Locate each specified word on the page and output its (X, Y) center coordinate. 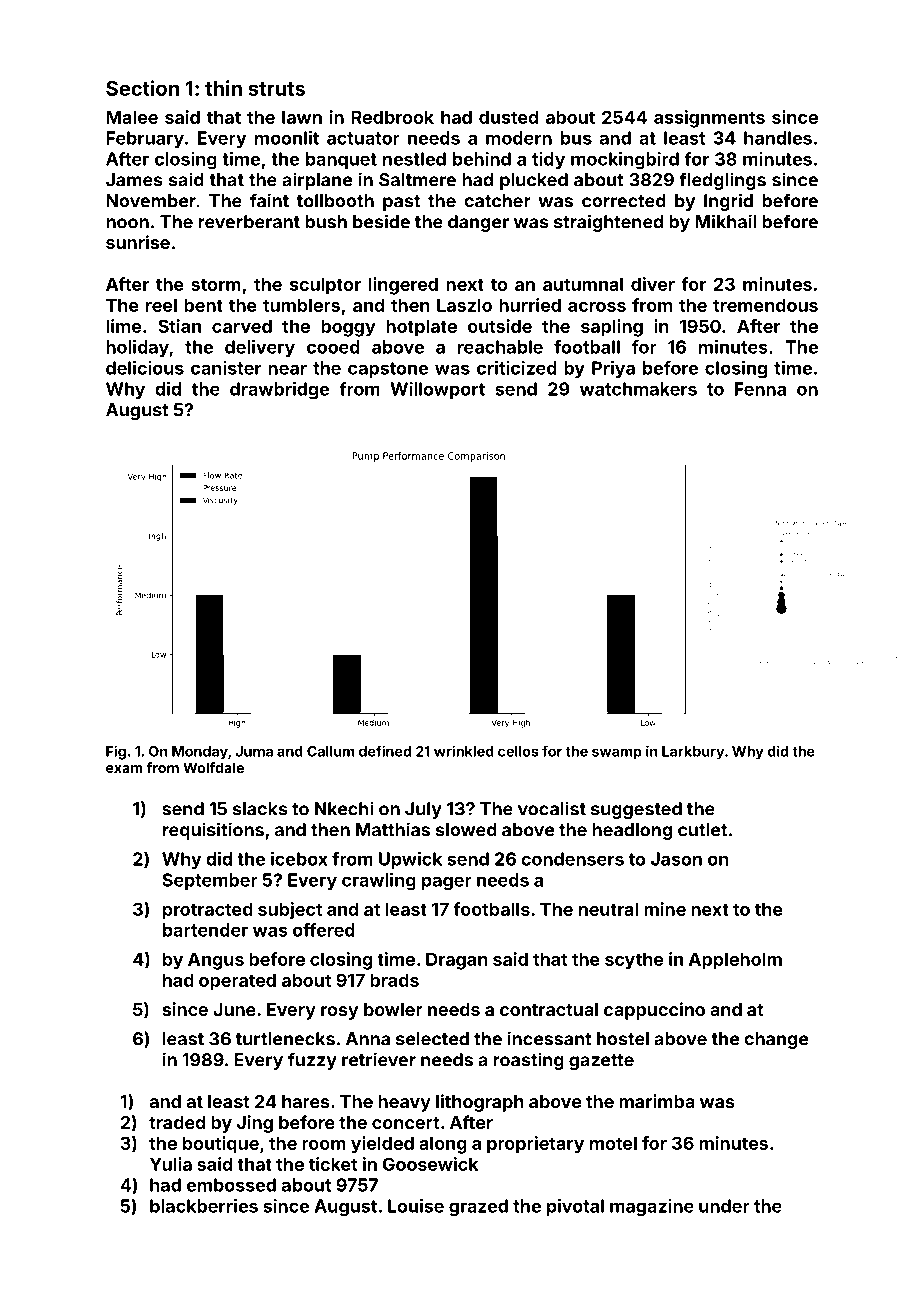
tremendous (765, 305)
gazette (601, 1062)
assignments (709, 119)
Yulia (171, 1164)
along (443, 1145)
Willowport (437, 390)
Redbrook (392, 117)
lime (123, 326)
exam (124, 769)
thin (223, 88)
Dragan (457, 961)
